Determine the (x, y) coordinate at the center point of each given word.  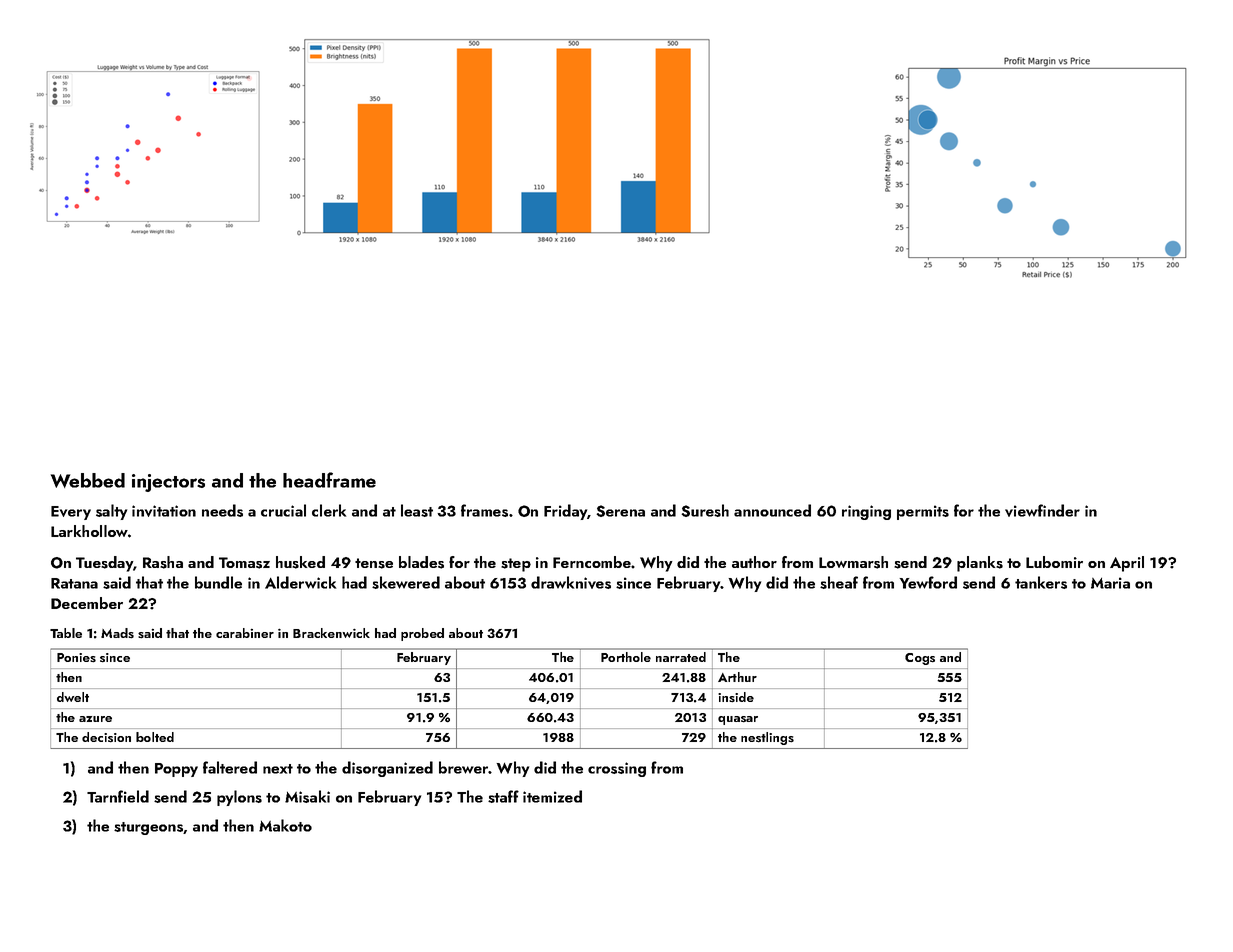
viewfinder (1042, 510)
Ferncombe (592, 562)
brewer (463, 767)
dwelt (73, 697)
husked (300, 562)
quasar (738, 720)
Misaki (307, 796)
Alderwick (300, 582)
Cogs (920, 659)
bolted (155, 737)
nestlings (767, 738)
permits (923, 512)
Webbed (88, 480)
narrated (681, 657)
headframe (329, 480)
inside (736, 697)
